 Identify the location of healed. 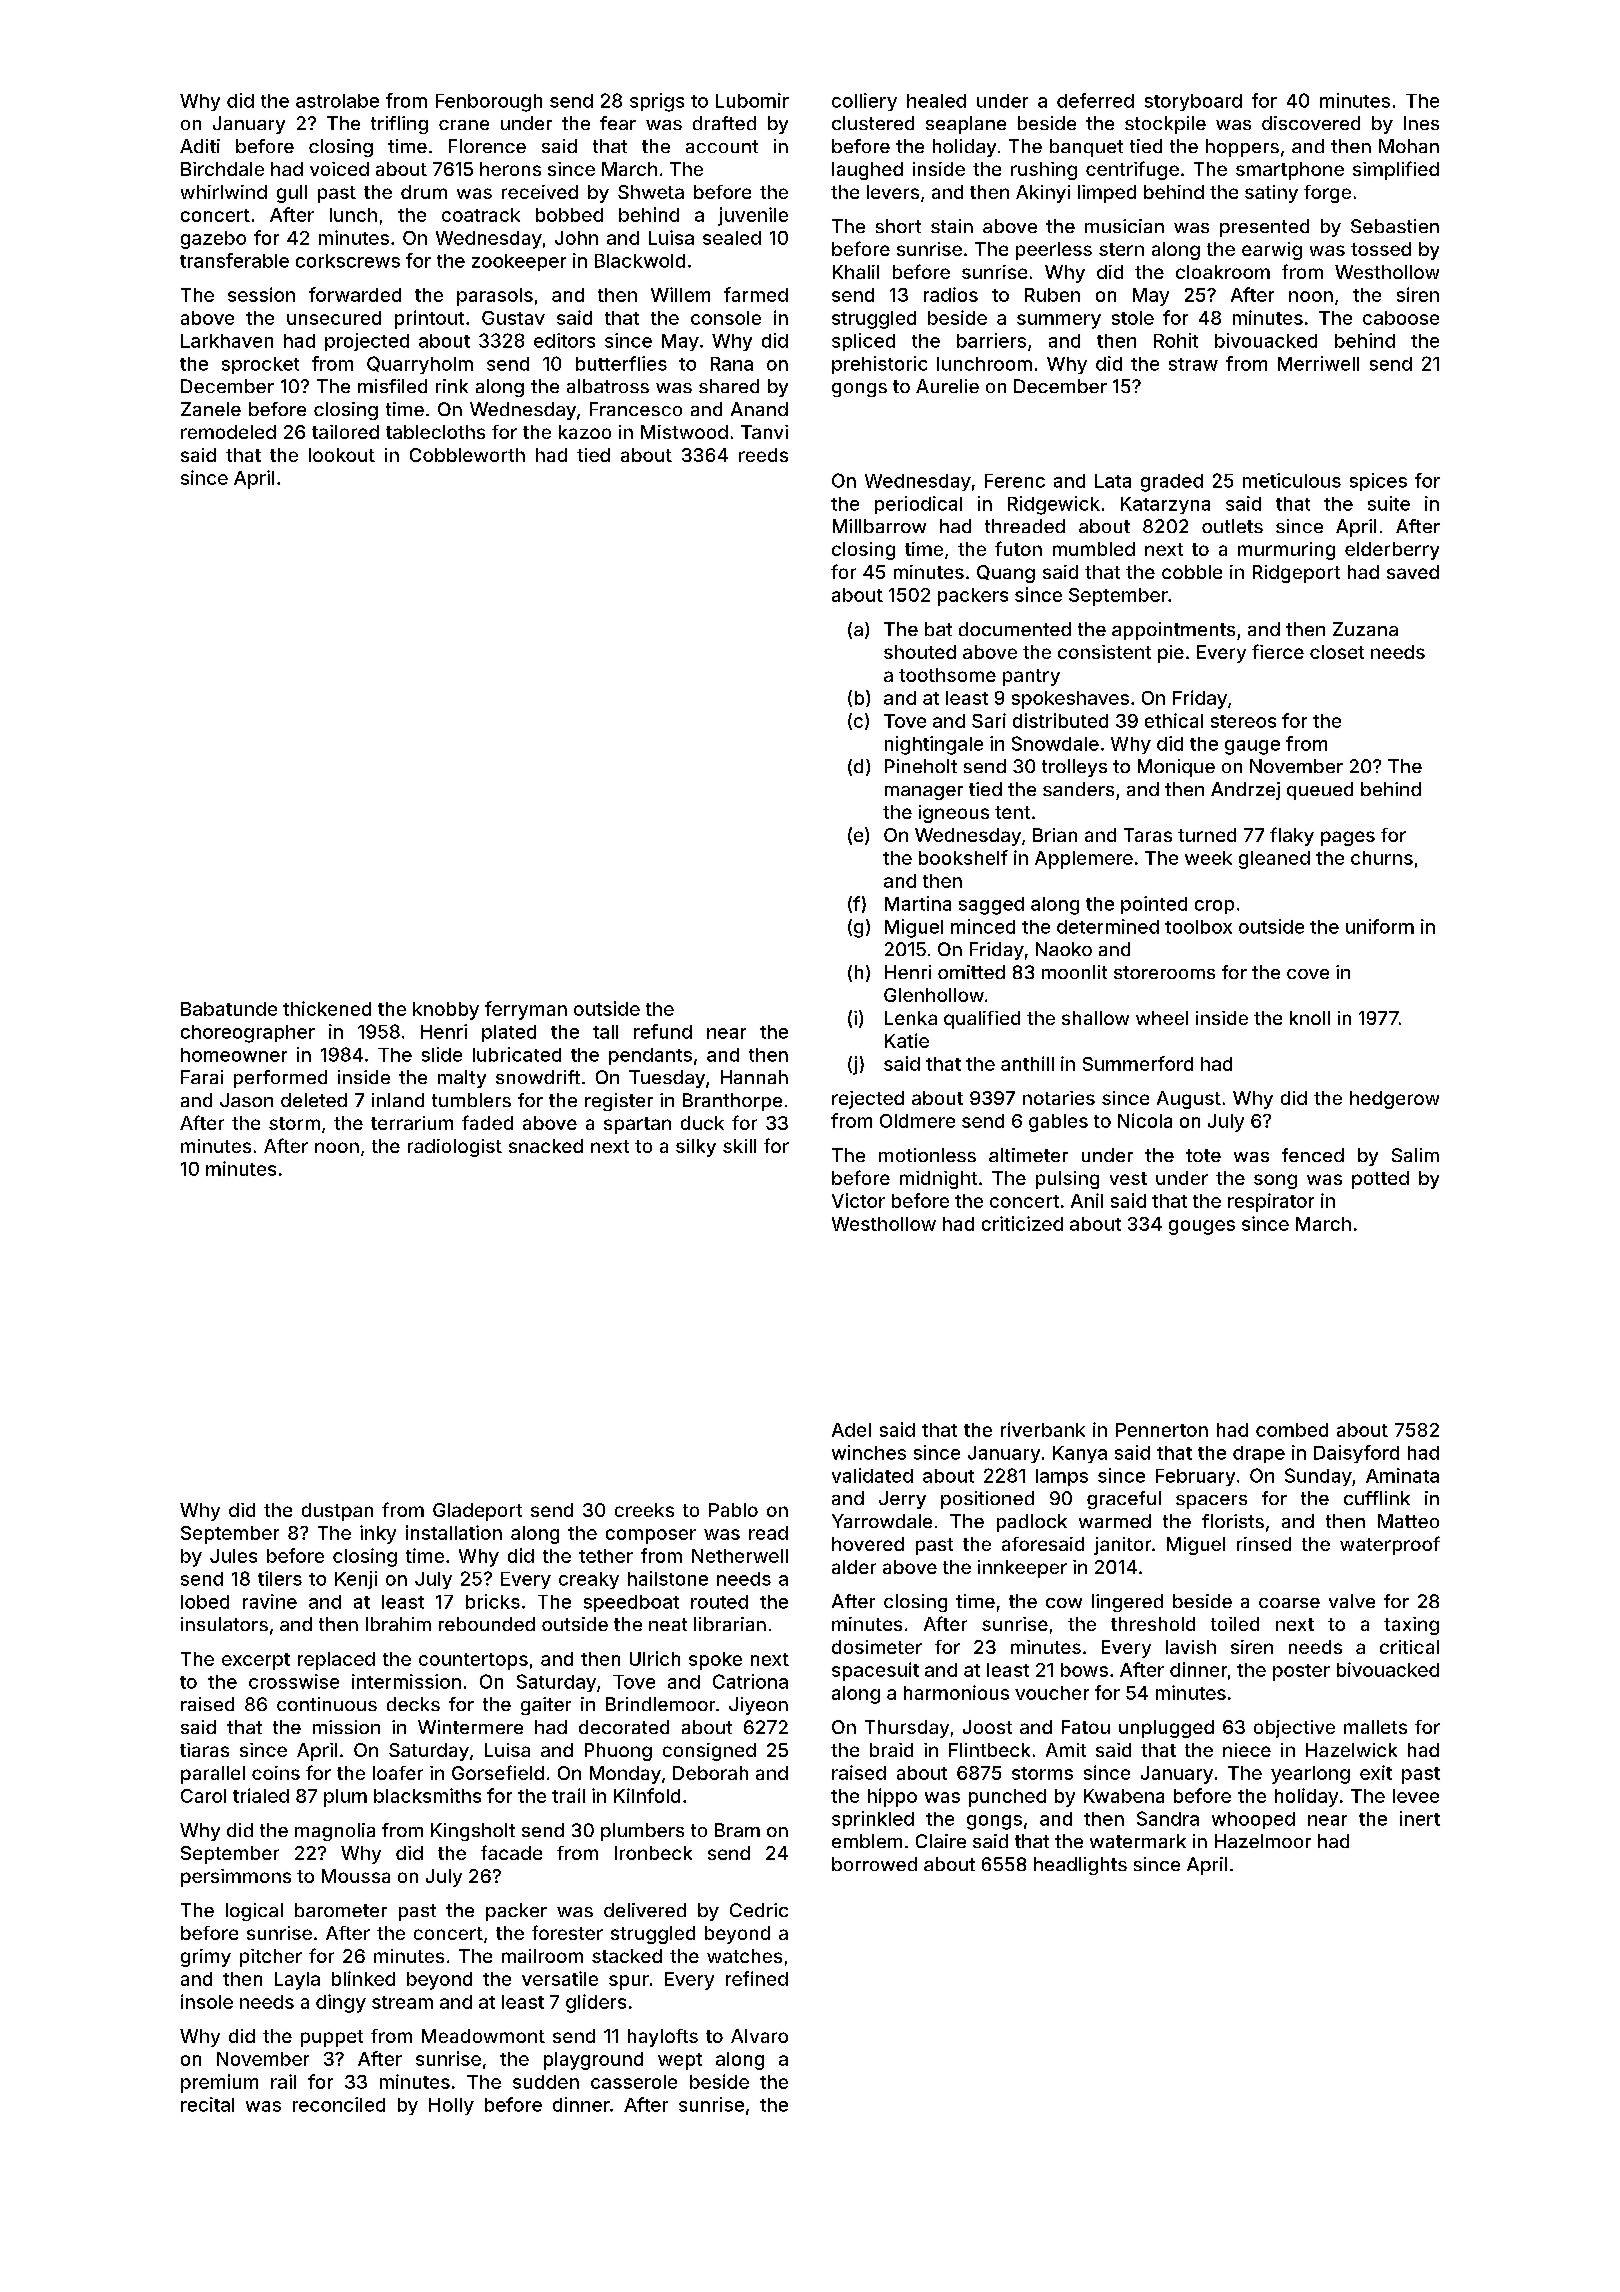
(936, 101).
